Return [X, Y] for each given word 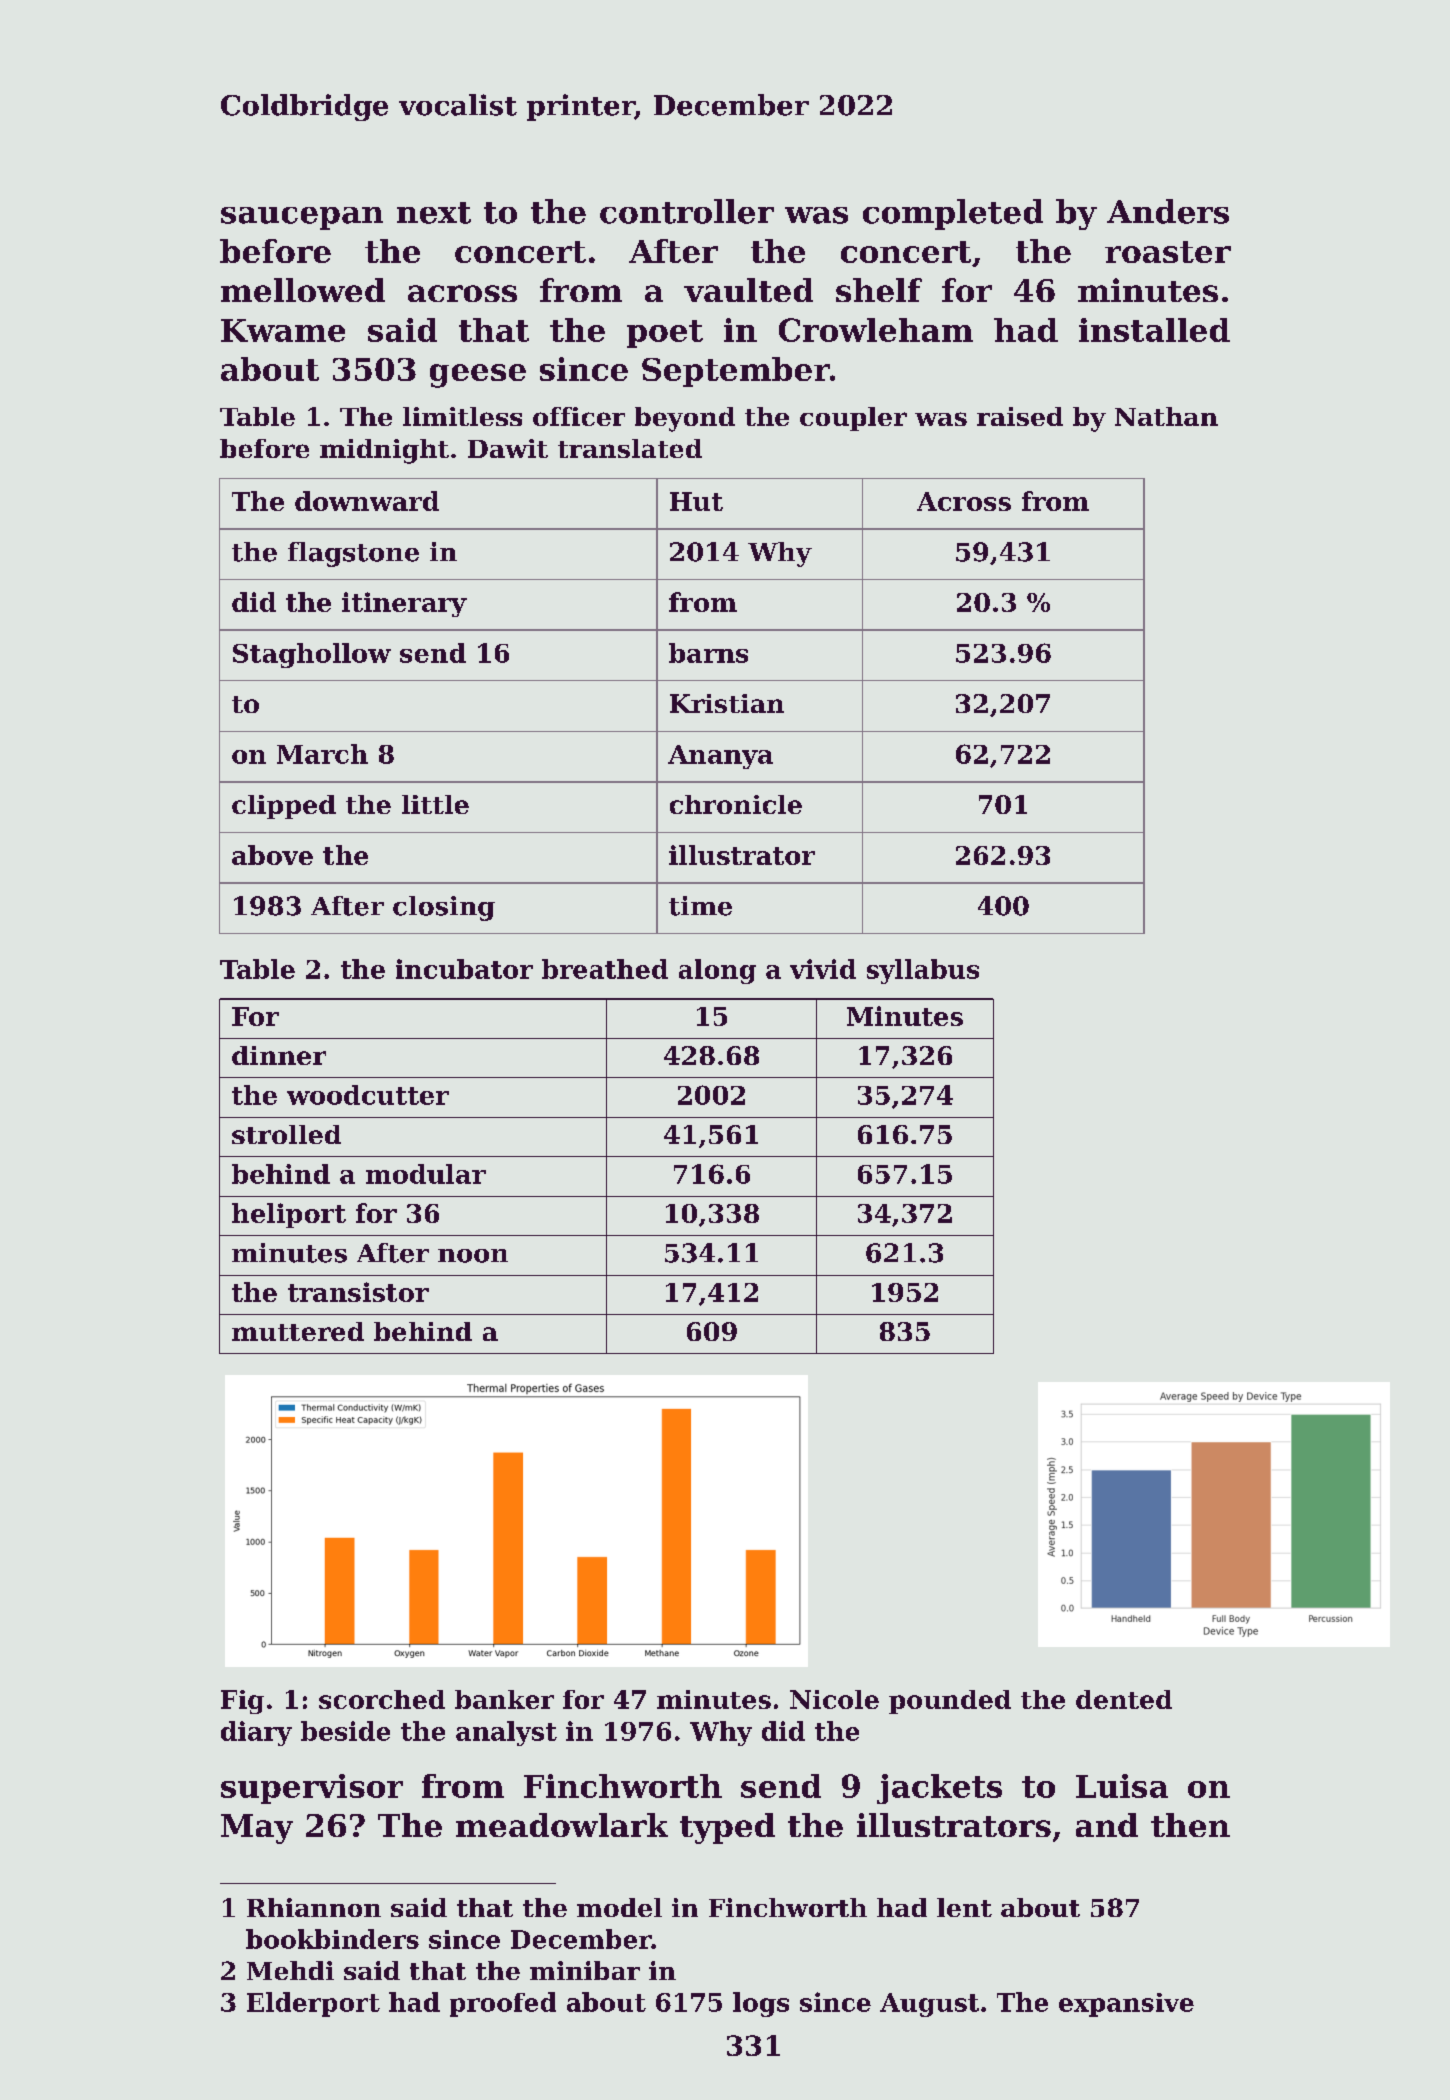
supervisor [312, 1789]
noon [473, 1256]
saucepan [302, 218]
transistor [358, 1292]
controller [687, 211]
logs [761, 2004]
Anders [1168, 211]
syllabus [923, 971]
